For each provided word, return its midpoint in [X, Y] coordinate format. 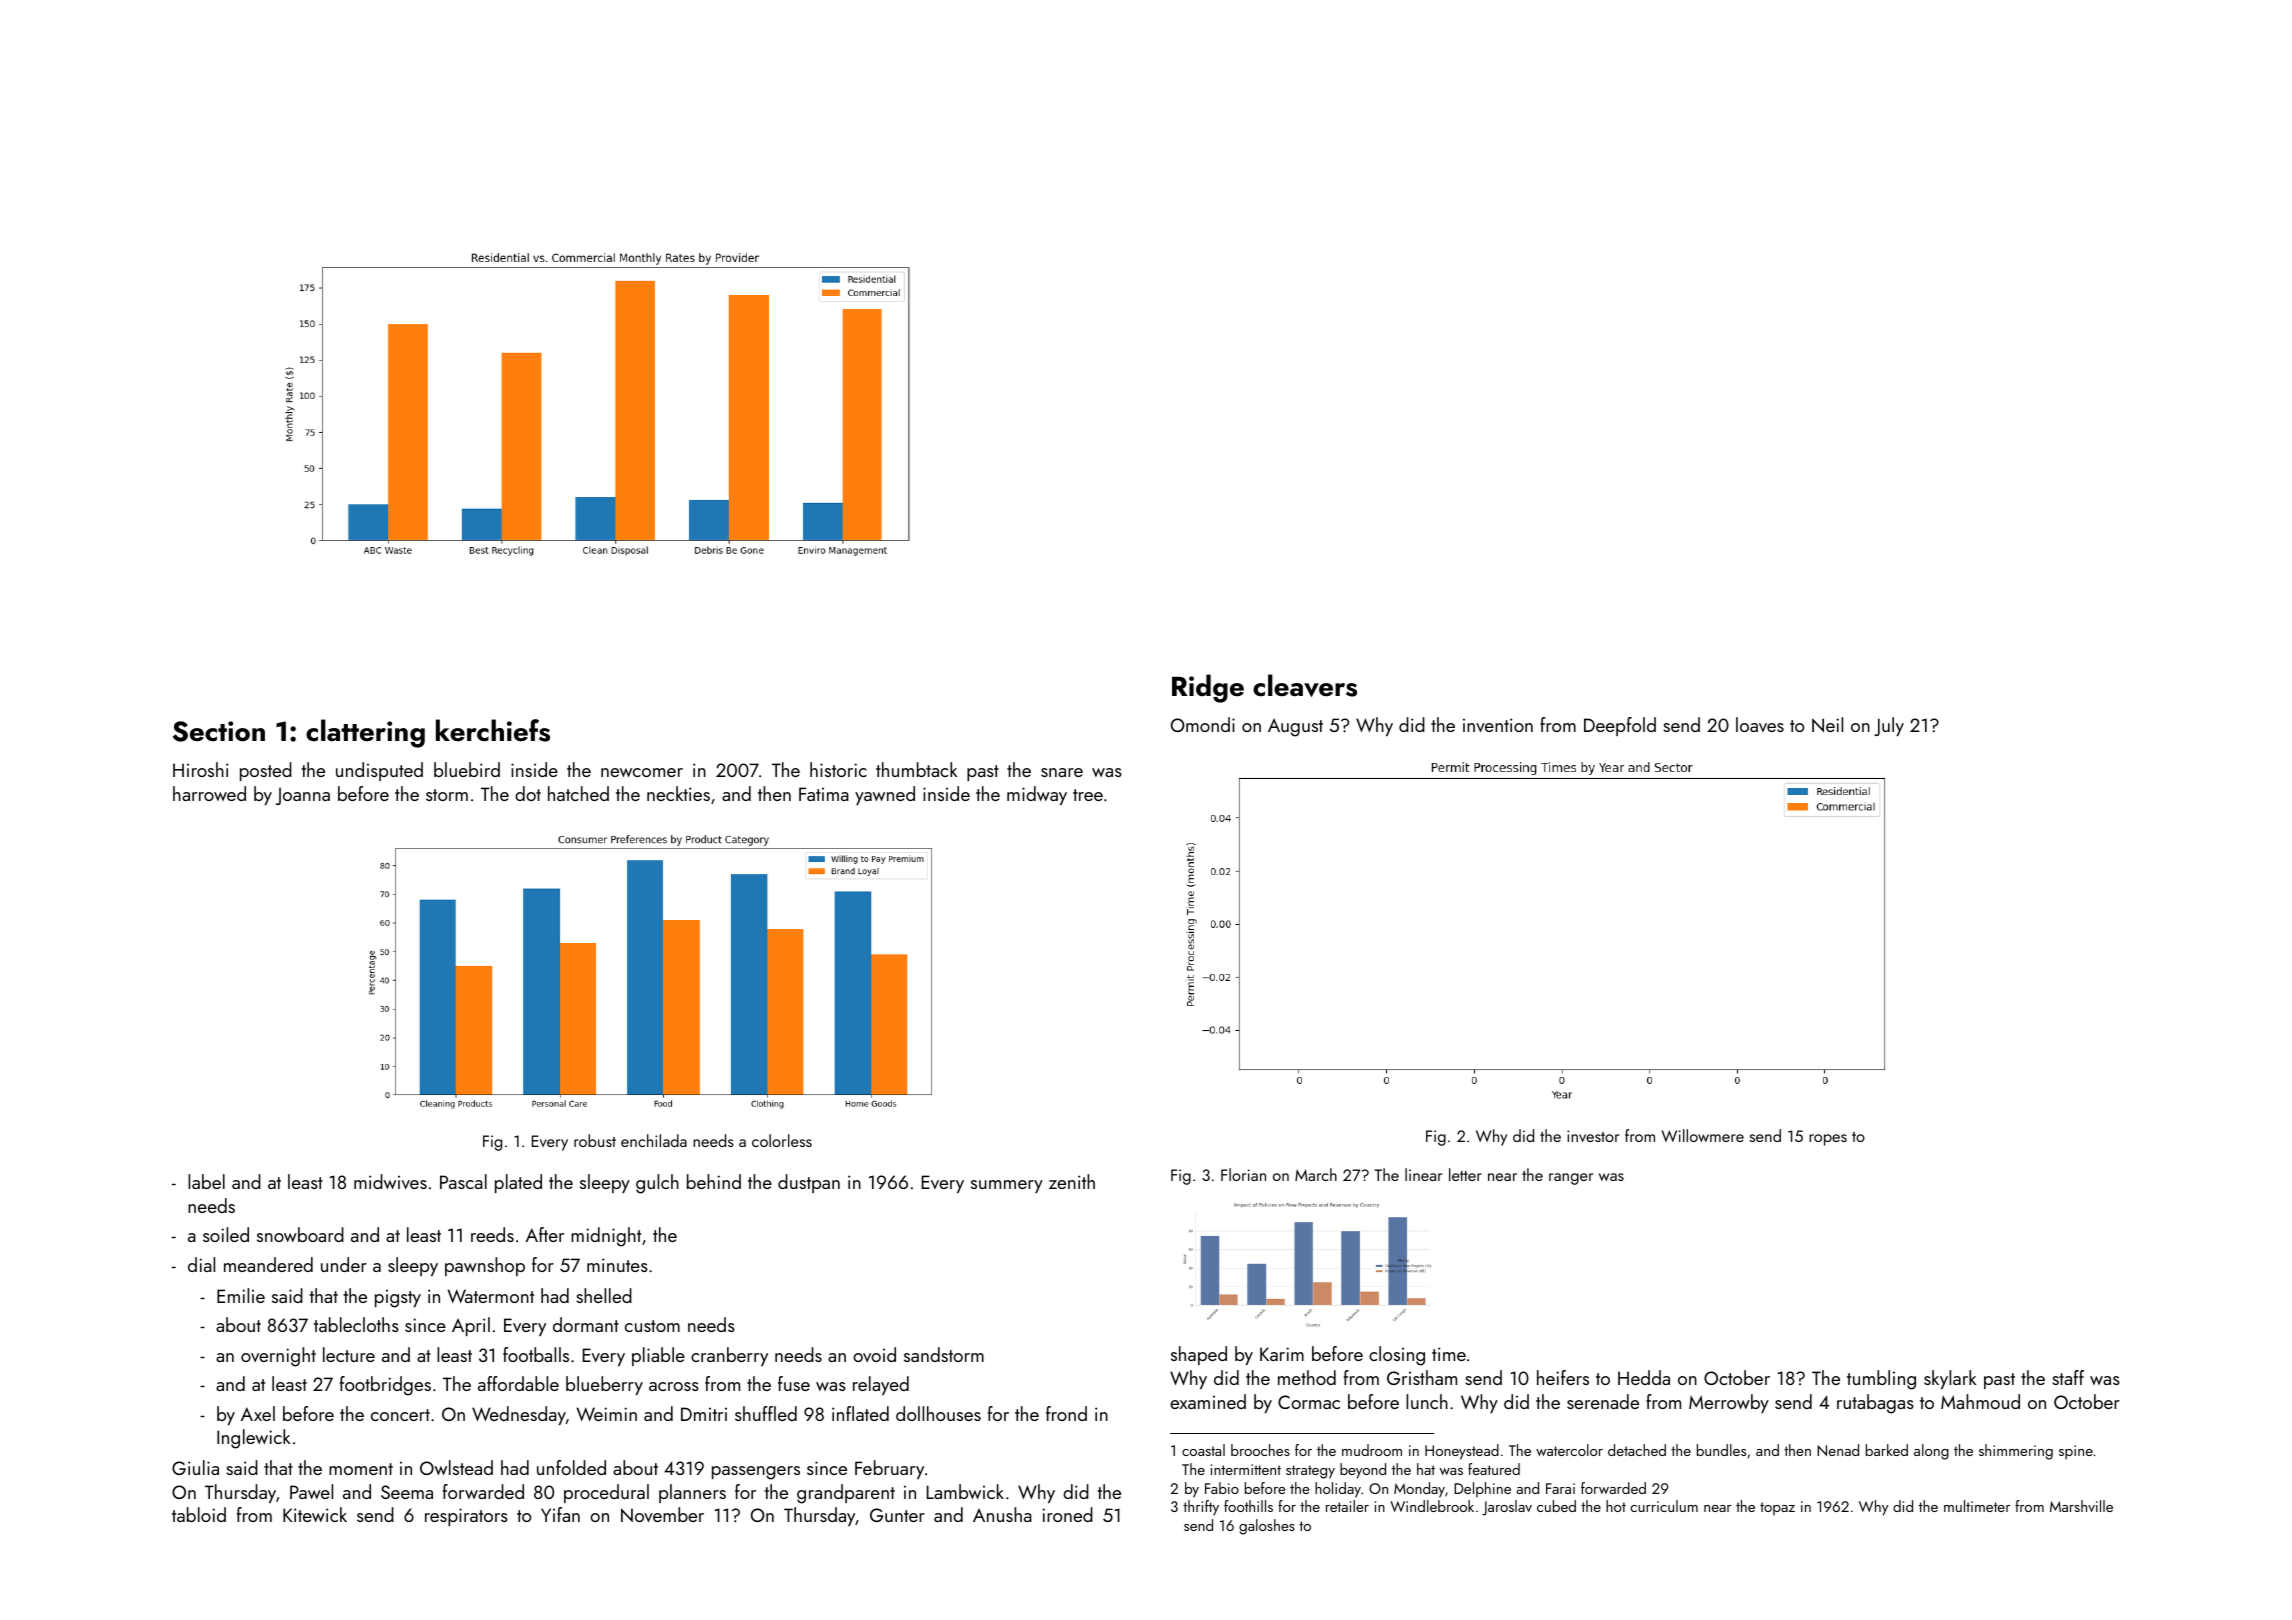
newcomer [642, 772]
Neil [1827, 724]
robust [595, 1140]
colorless [782, 1140]
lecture [349, 1354]
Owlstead [456, 1467]
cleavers [1305, 685]
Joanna [303, 796]
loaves [1760, 724]
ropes [1828, 1140]
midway [1037, 795]
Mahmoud [1980, 1401]
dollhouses [938, 1413]
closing [1397, 1356]
